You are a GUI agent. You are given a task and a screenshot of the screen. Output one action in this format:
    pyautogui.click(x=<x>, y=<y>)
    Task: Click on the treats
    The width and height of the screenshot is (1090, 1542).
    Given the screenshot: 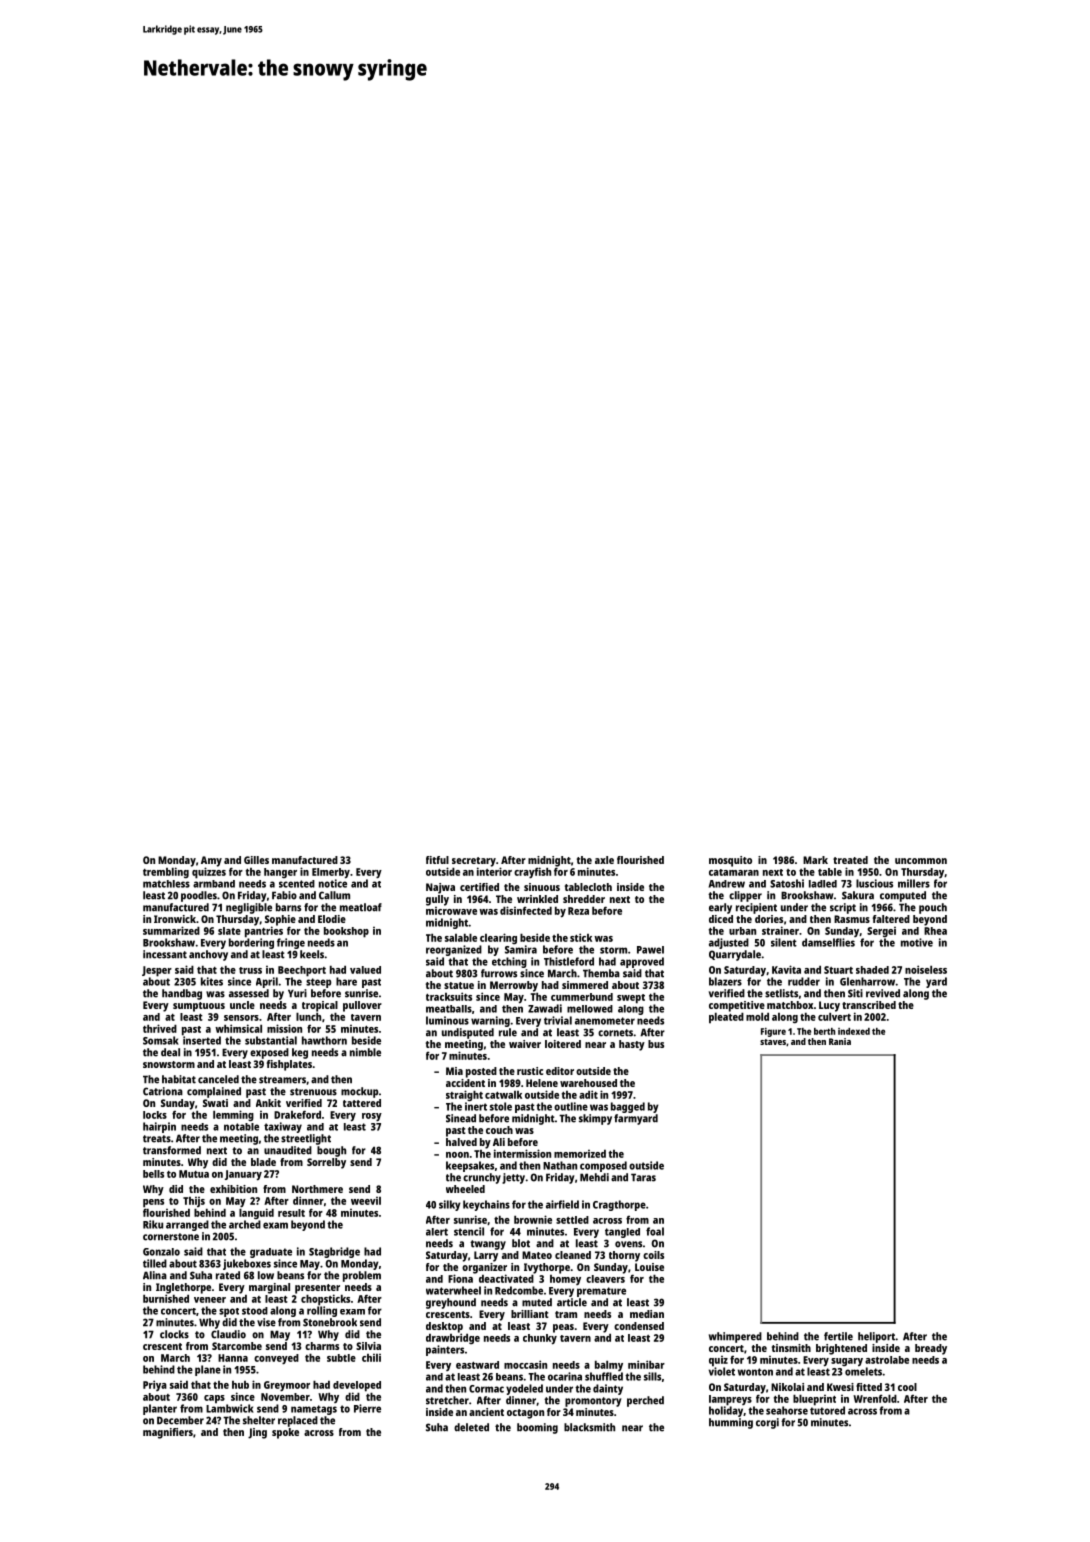 What is the action you would take?
    pyautogui.click(x=157, y=1139)
